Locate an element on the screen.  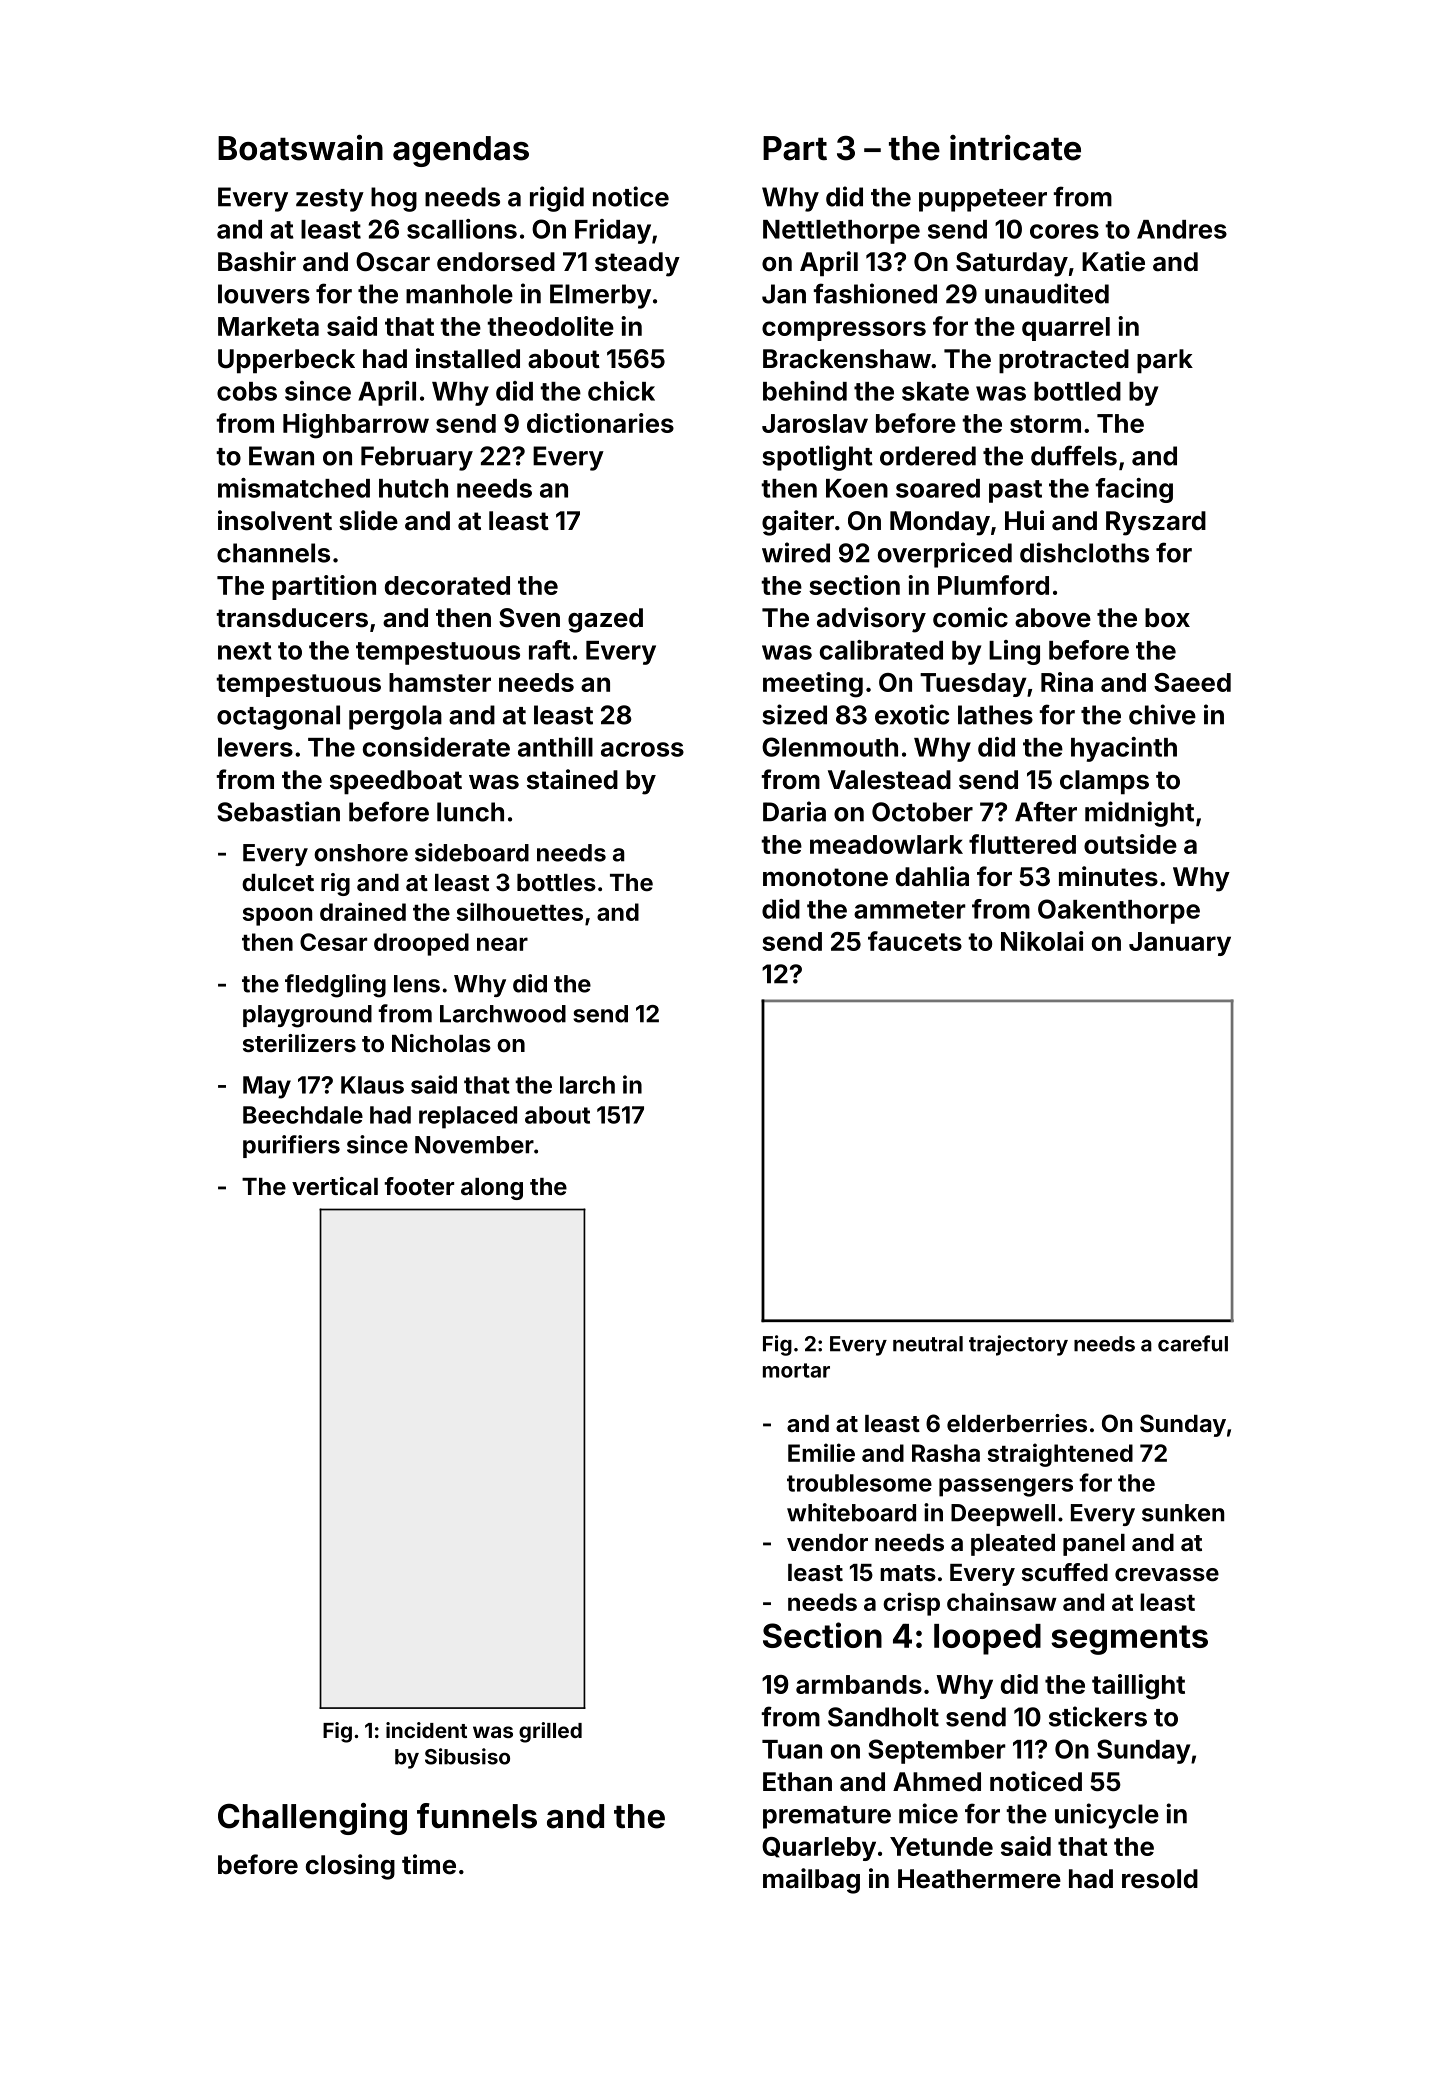
Klaus is located at coordinates (372, 1085).
